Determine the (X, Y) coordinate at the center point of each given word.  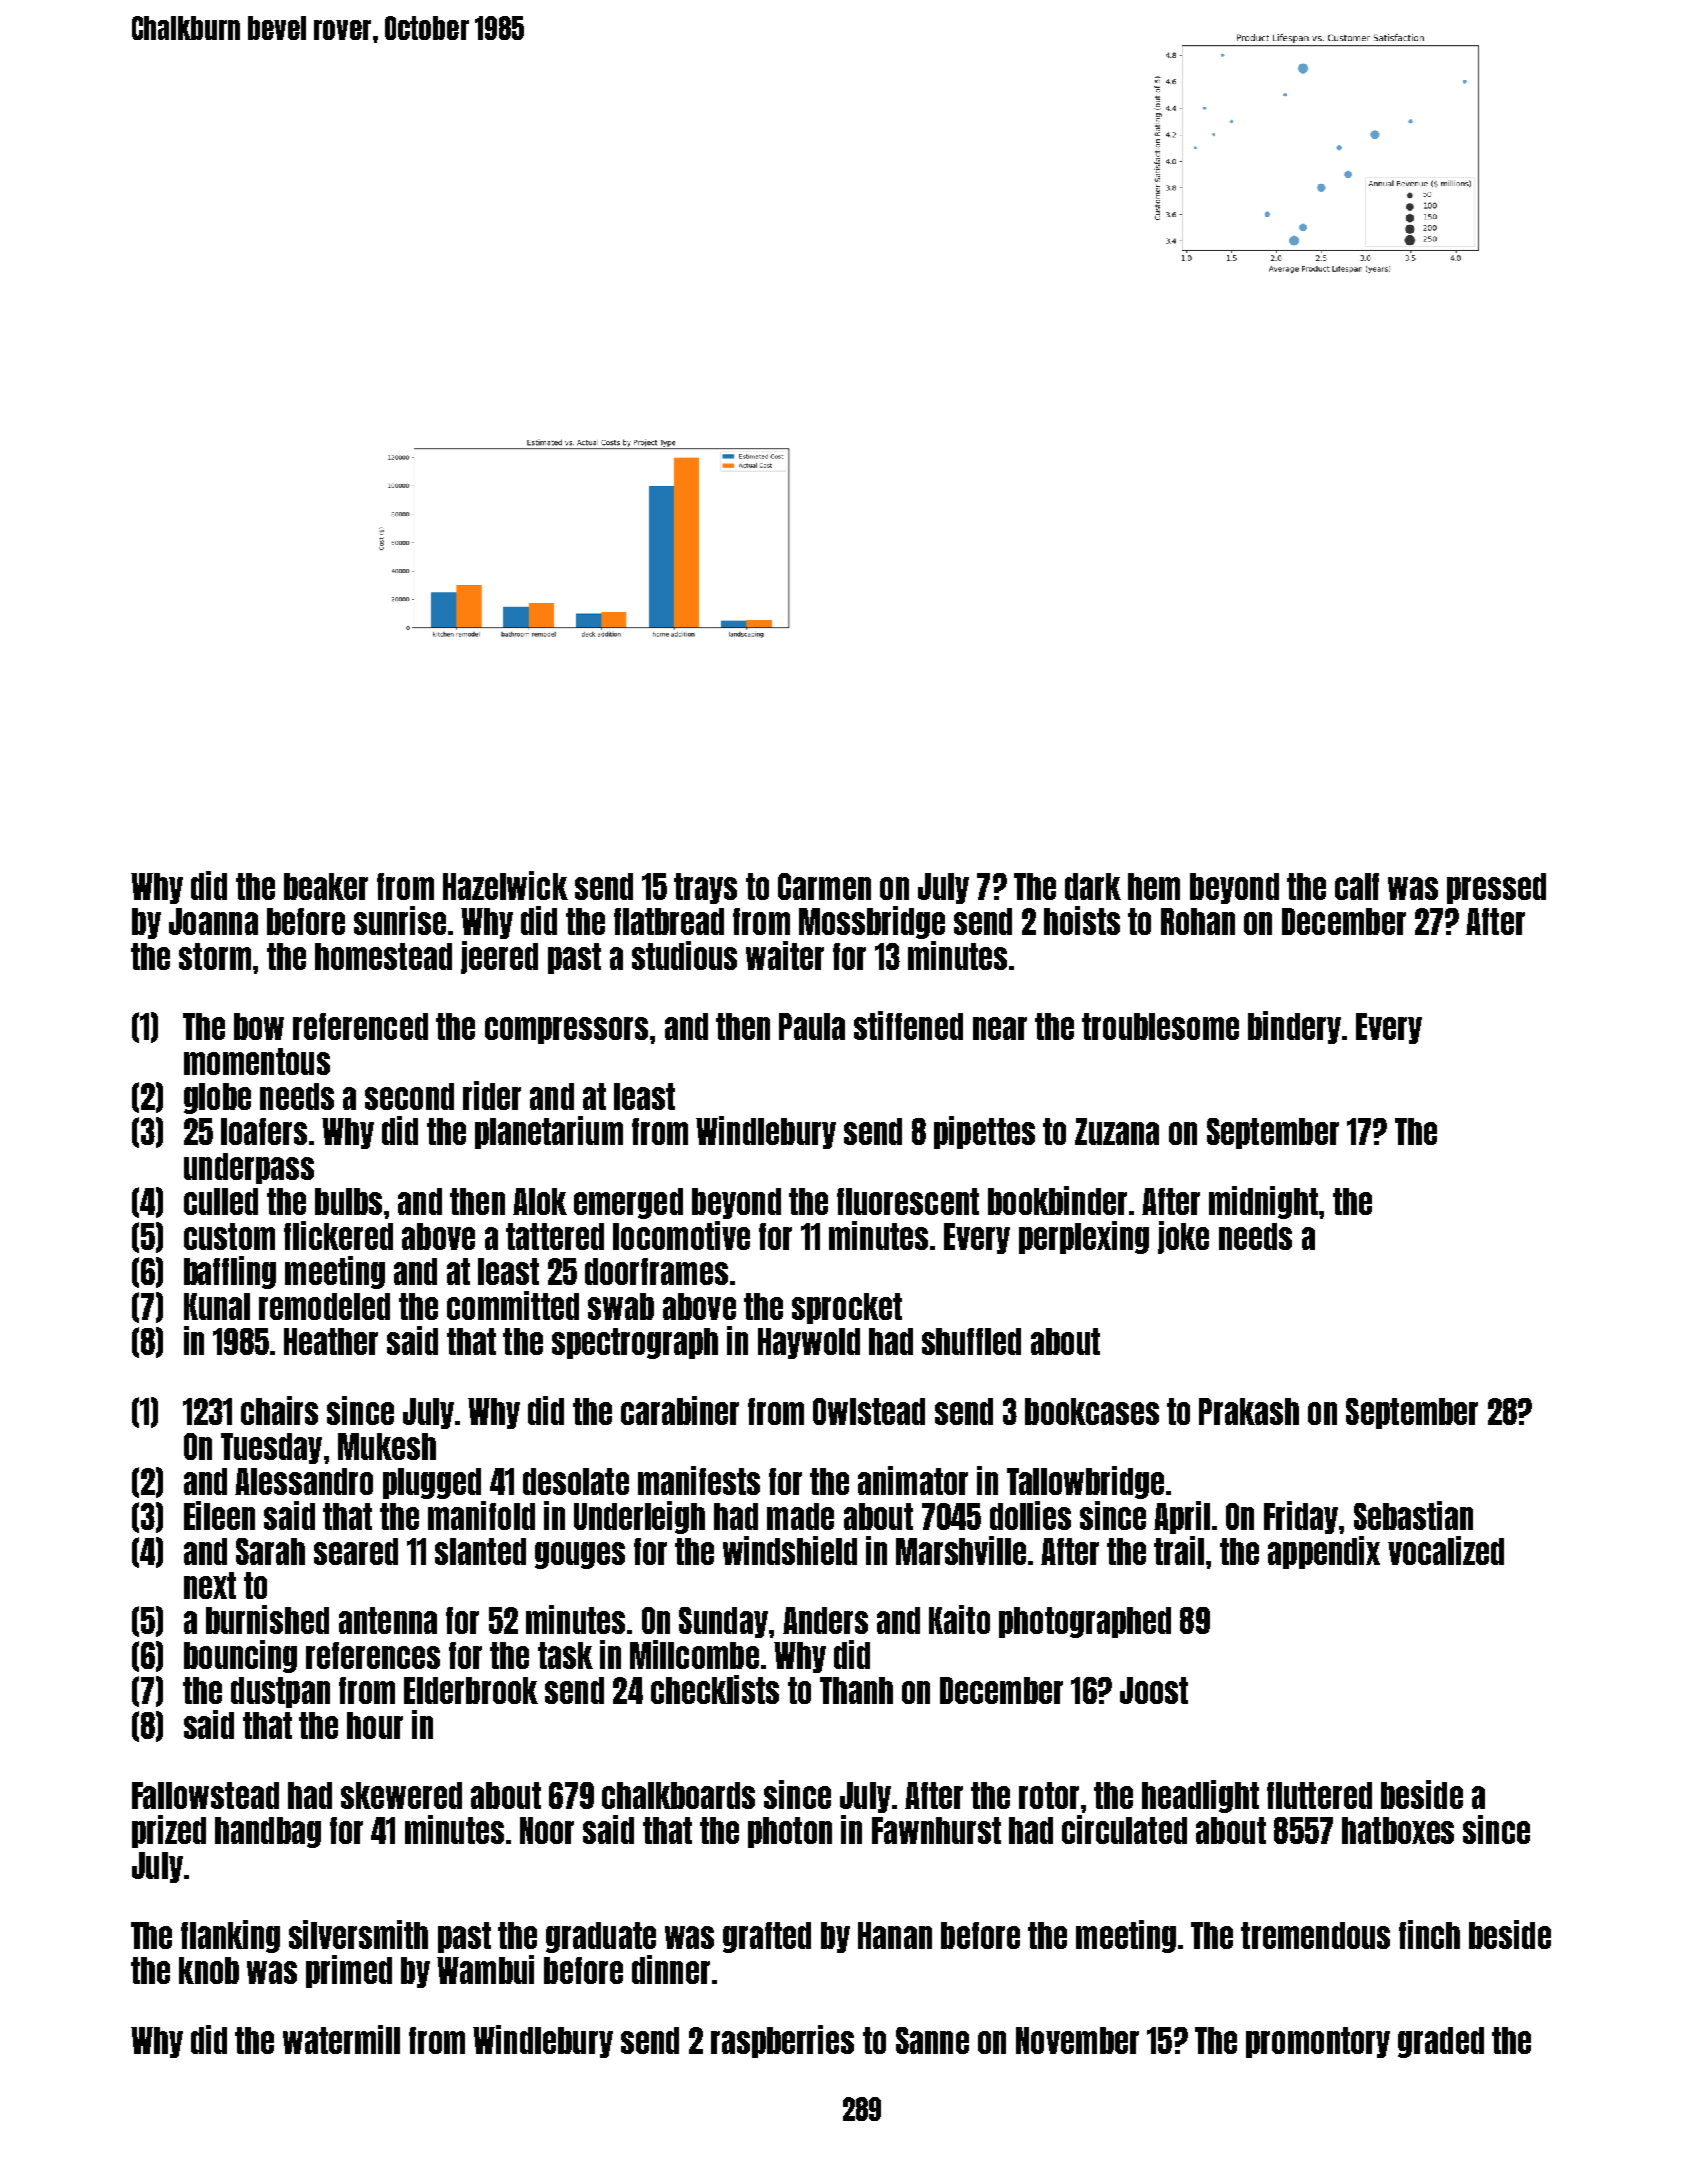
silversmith (358, 1934)
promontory (1318, 2042)
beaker (326, 886)
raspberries (782, 2041)
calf (1357, 886)
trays (705, 888)
